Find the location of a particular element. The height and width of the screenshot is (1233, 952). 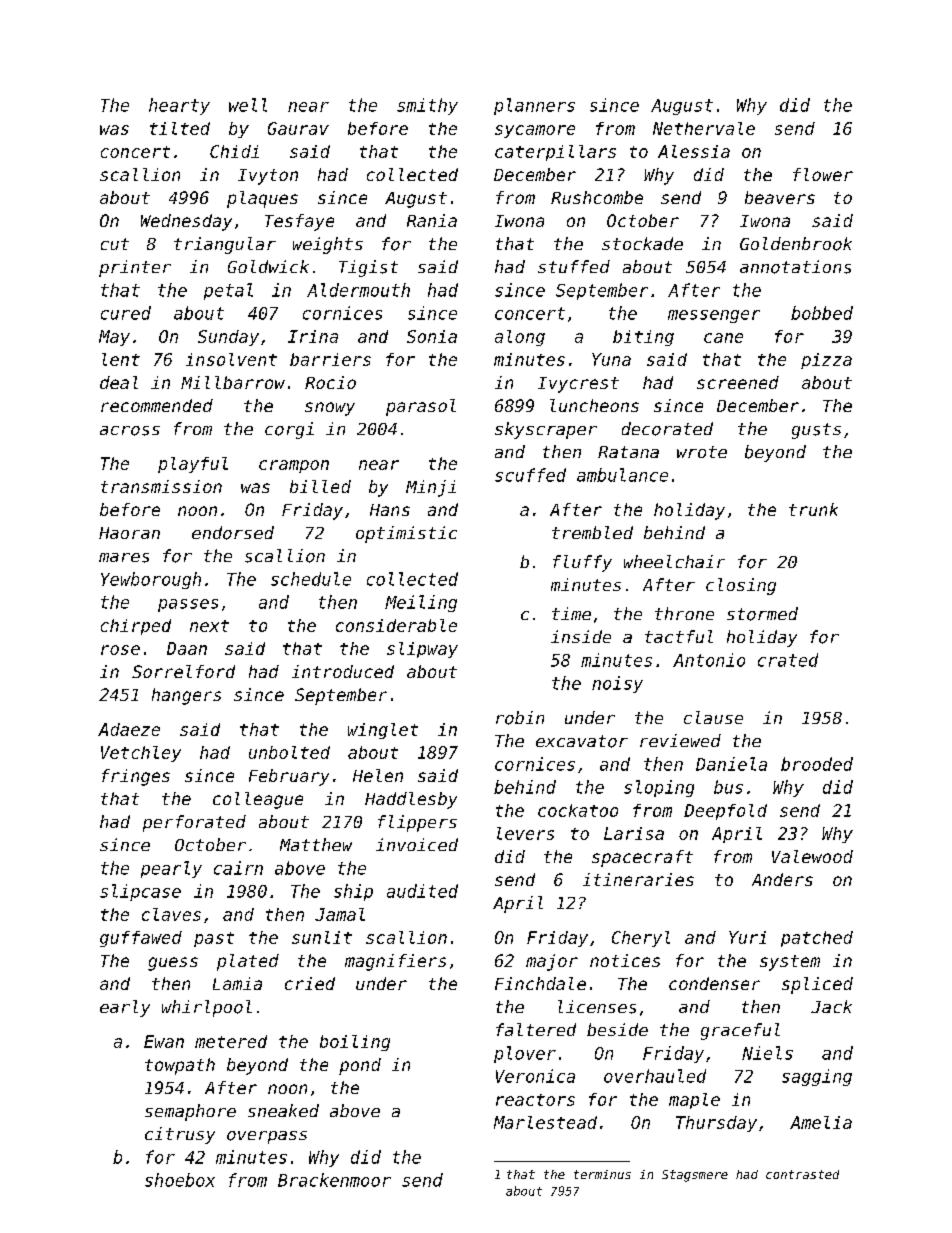

contrasted is located at coordinates (802, 1174).
